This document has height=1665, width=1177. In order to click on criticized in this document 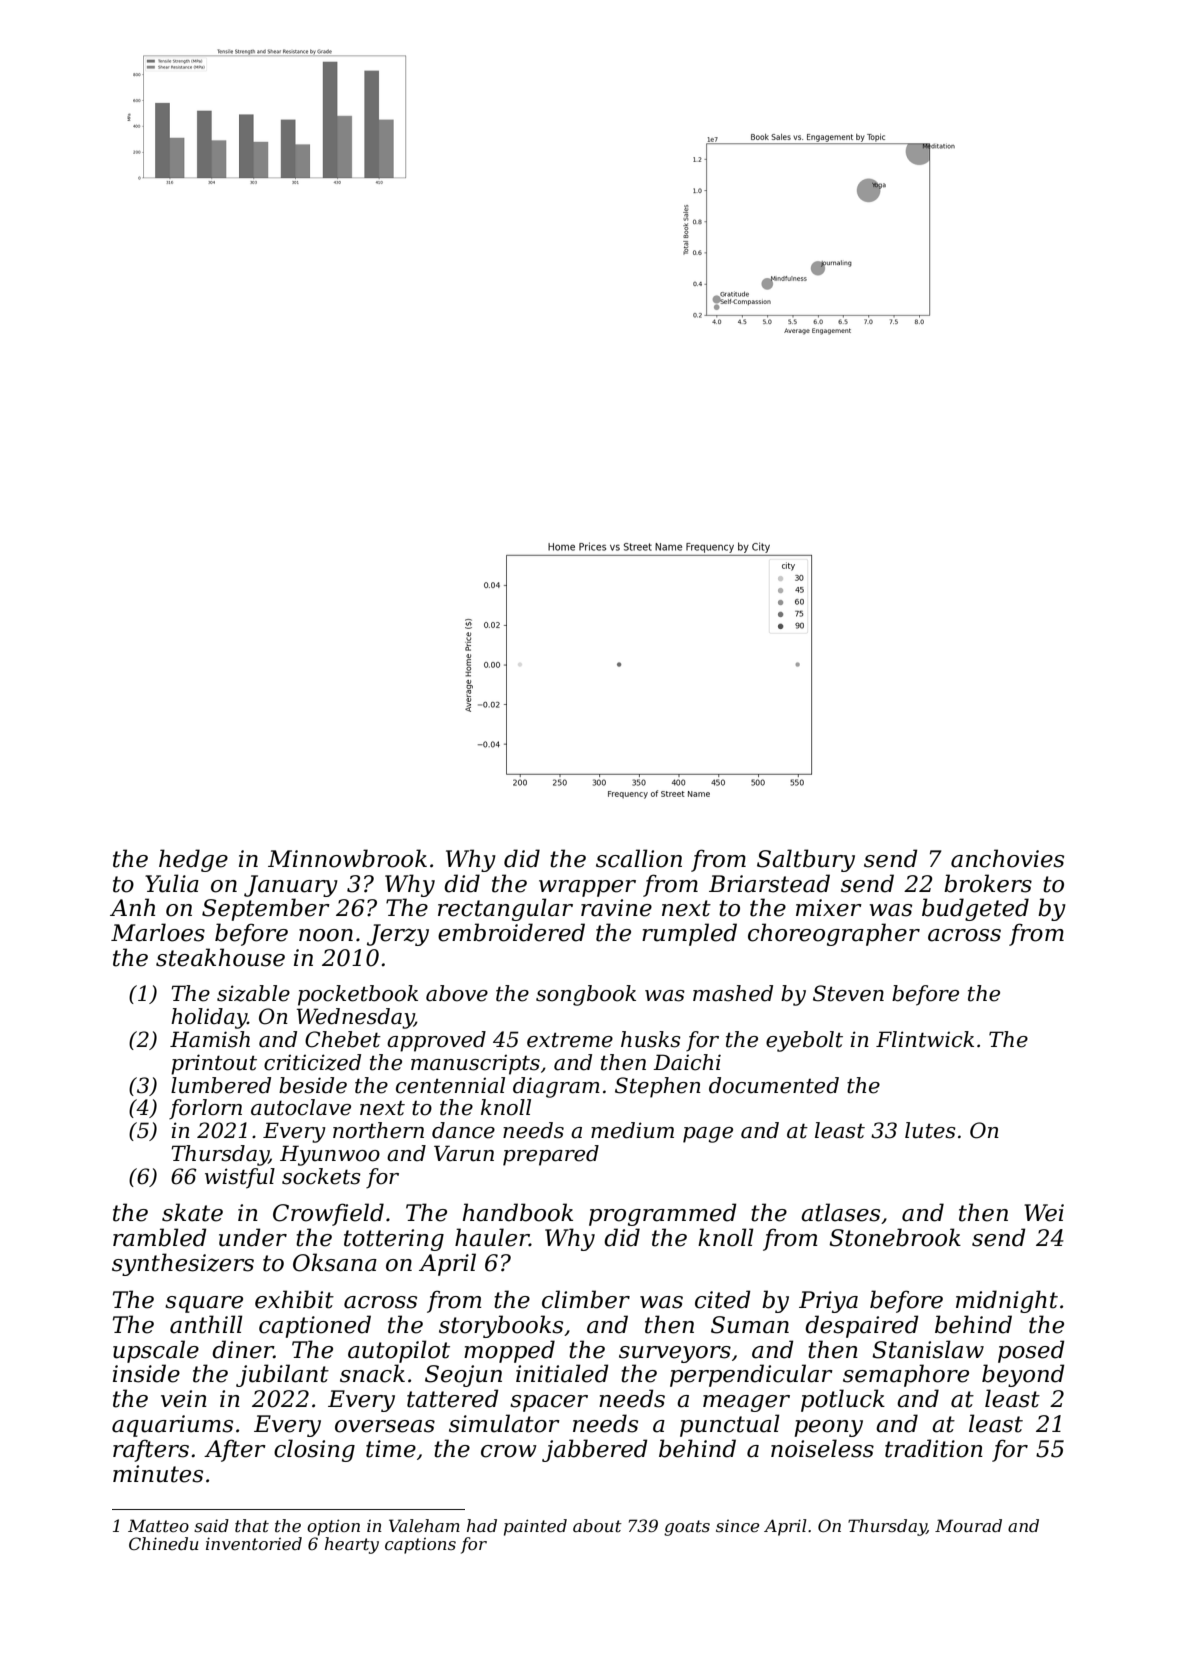, I will do `click(312, 1062)`.
